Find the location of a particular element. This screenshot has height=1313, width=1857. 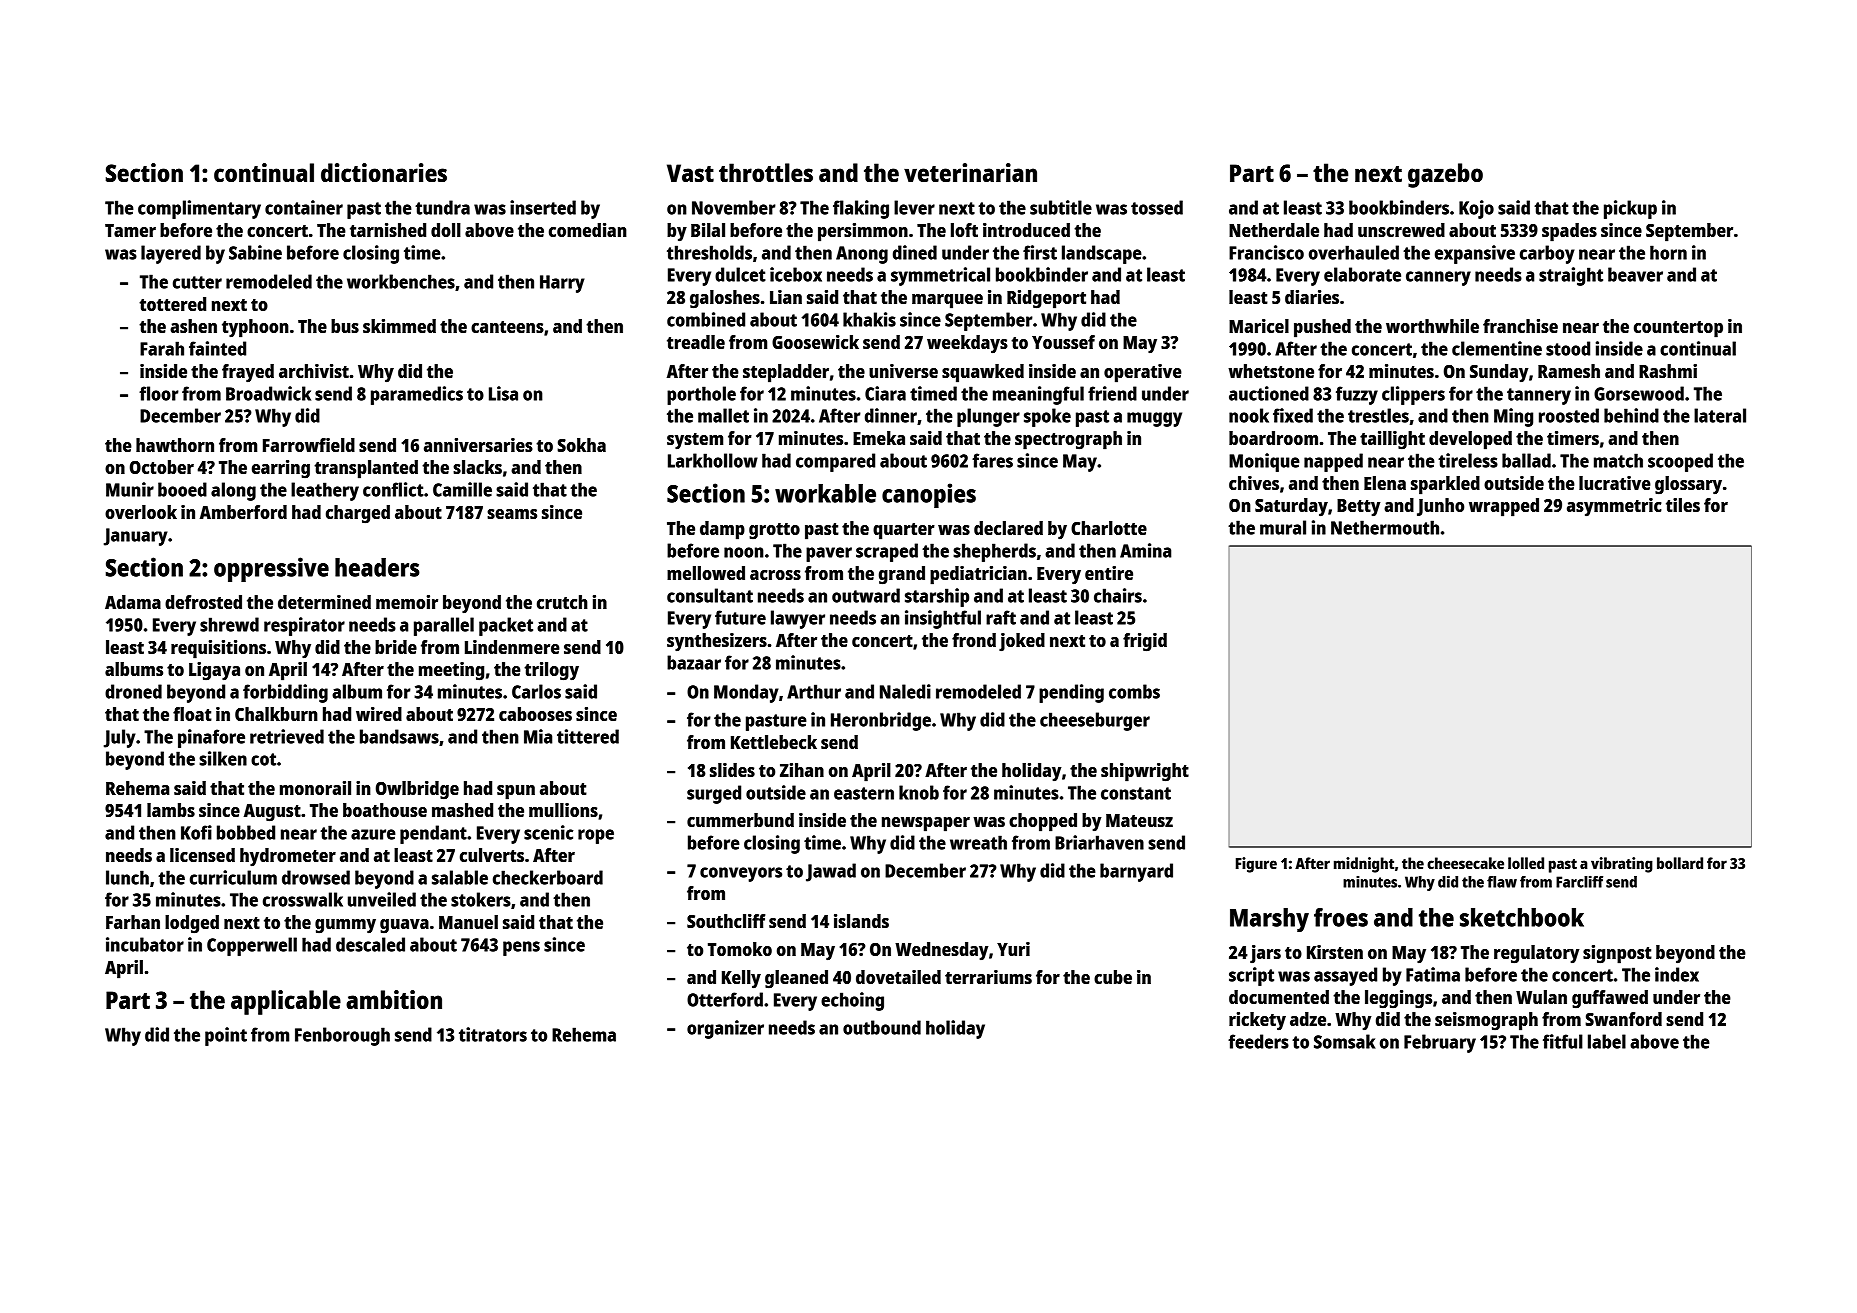

Vast is located at coordinates (690, 173).
